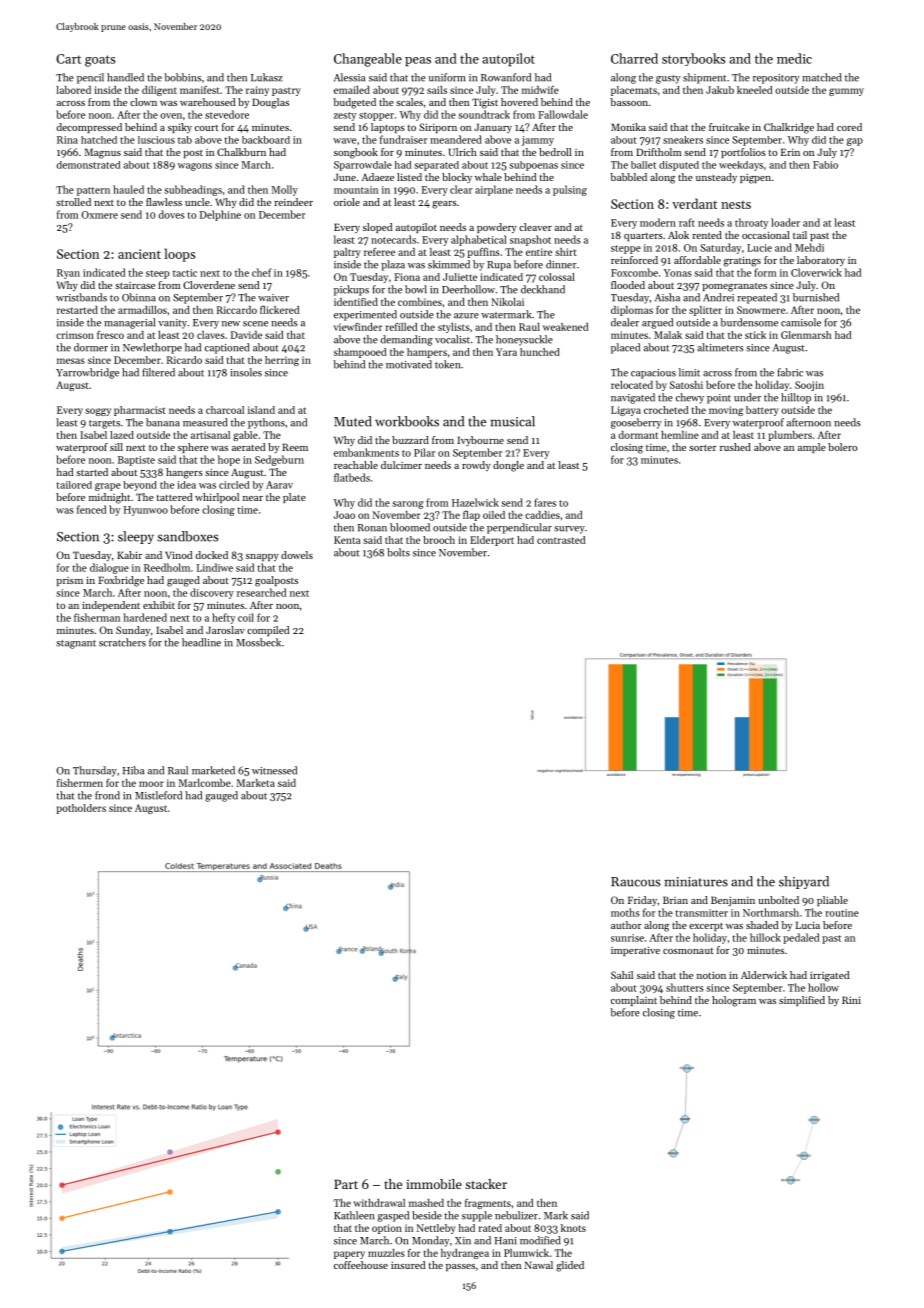  Describe the element at coordinates (634, 58) in the screenshot. I see `Charred` at that location.
